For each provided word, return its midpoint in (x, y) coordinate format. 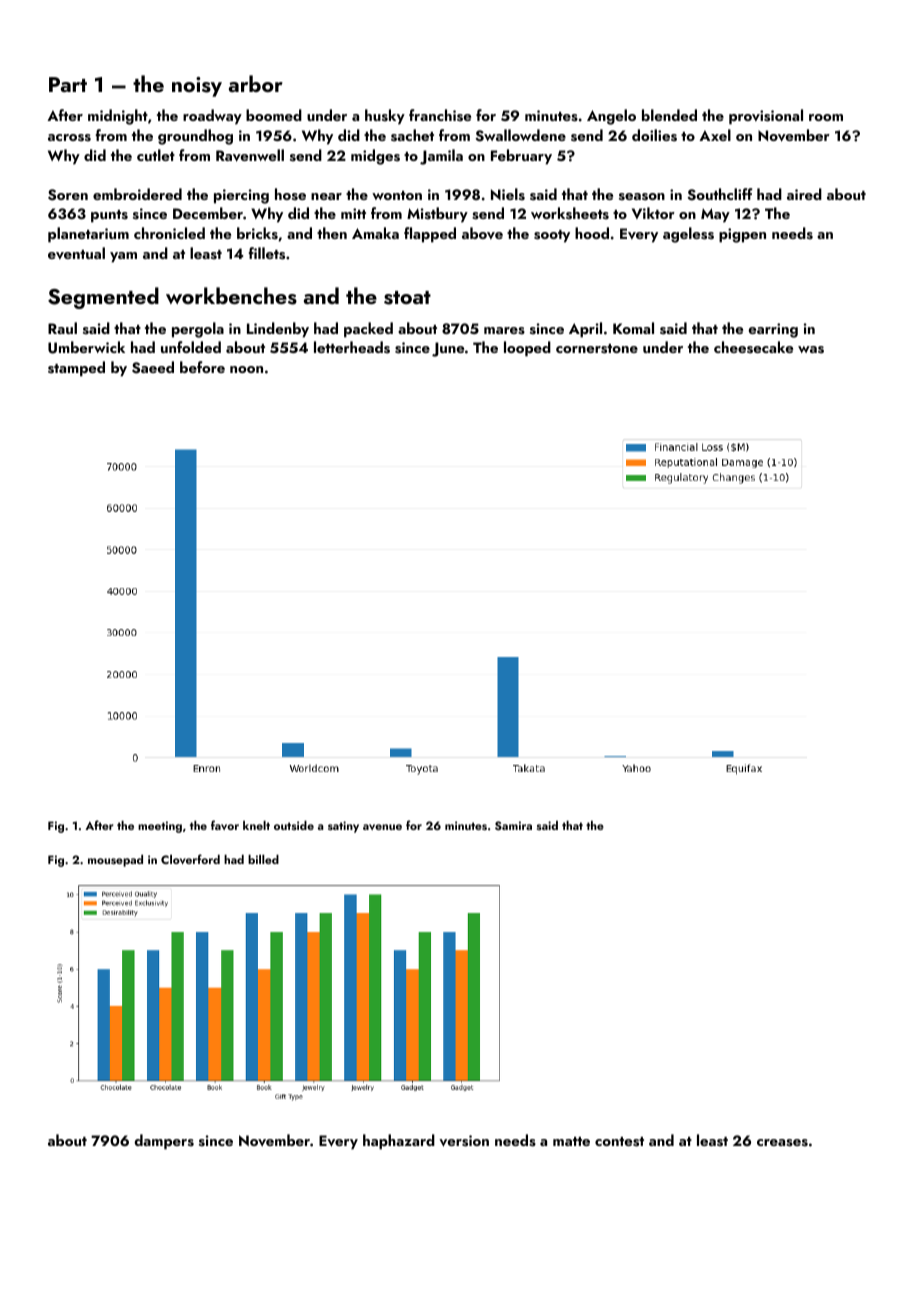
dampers (164, 1142)
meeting (160, 827)
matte (571, 1141)
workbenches (231, 296)
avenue (382, 827)
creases (782, 1143)
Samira (513, 826)
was (811, 350)
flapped (430, 235)
